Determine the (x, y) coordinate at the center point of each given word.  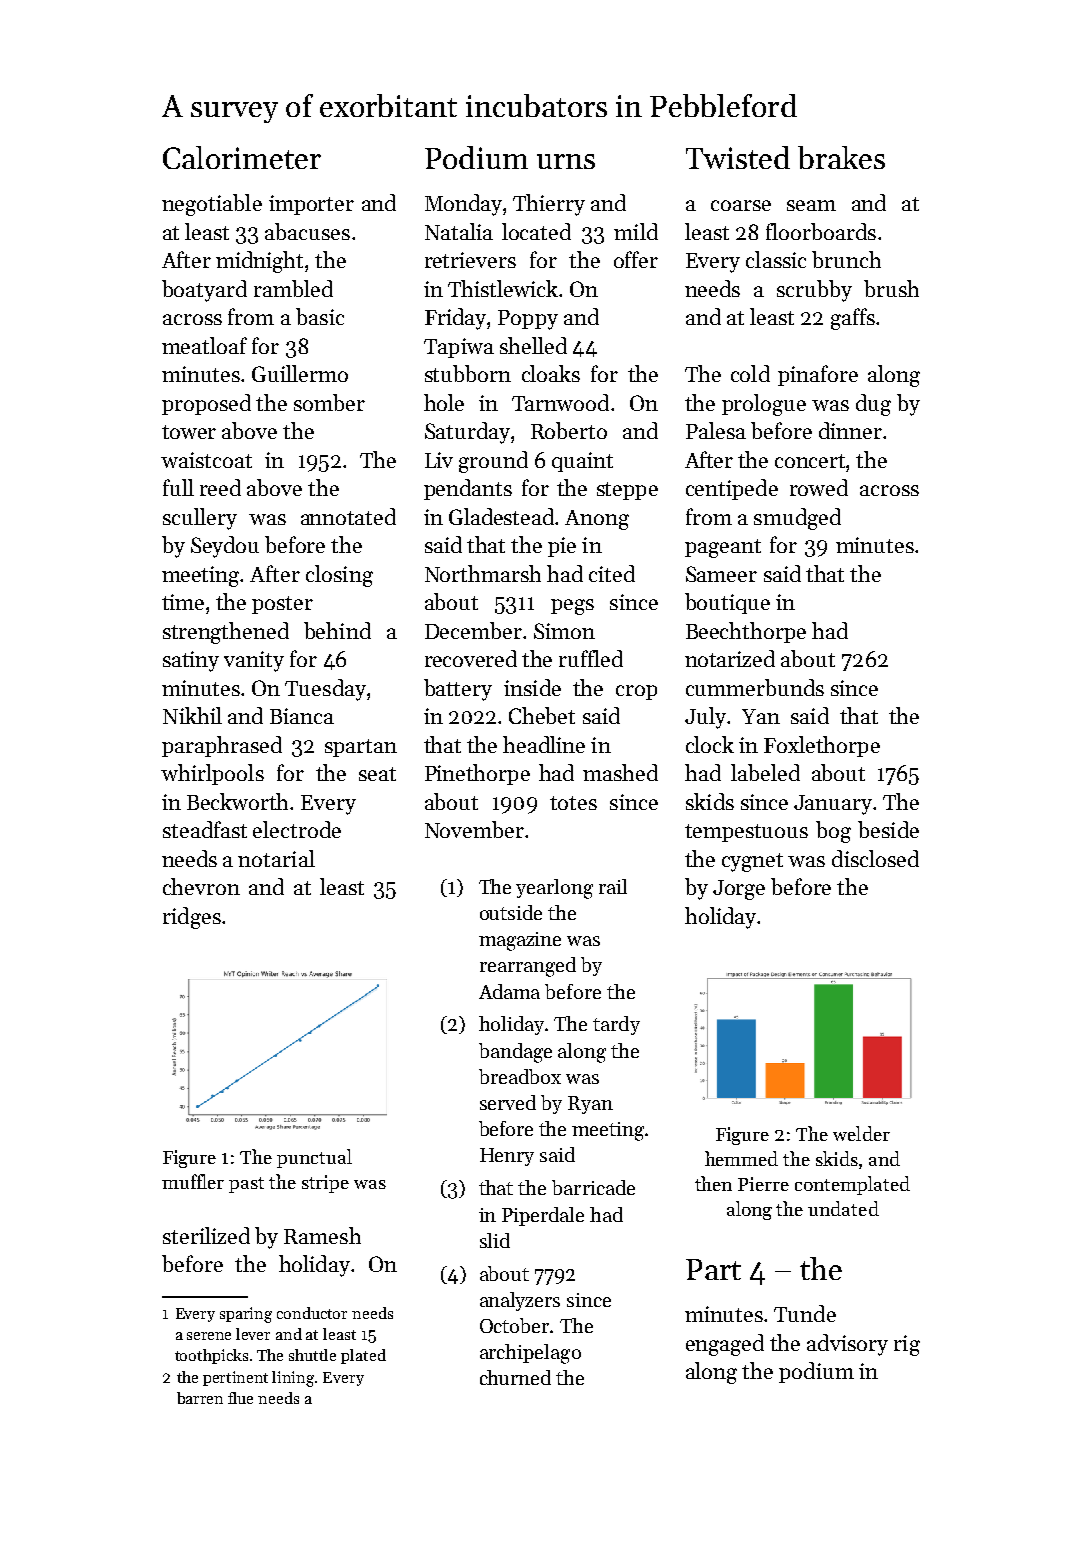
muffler (193, 1181)
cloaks (551, 373)
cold (750, 373)
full (178, 487)
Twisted (738, 157)
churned (515, 1377)
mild (636, 231)
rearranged (528, 967)
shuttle (312, 1355)
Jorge (739, 890)
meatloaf (204, 345)
